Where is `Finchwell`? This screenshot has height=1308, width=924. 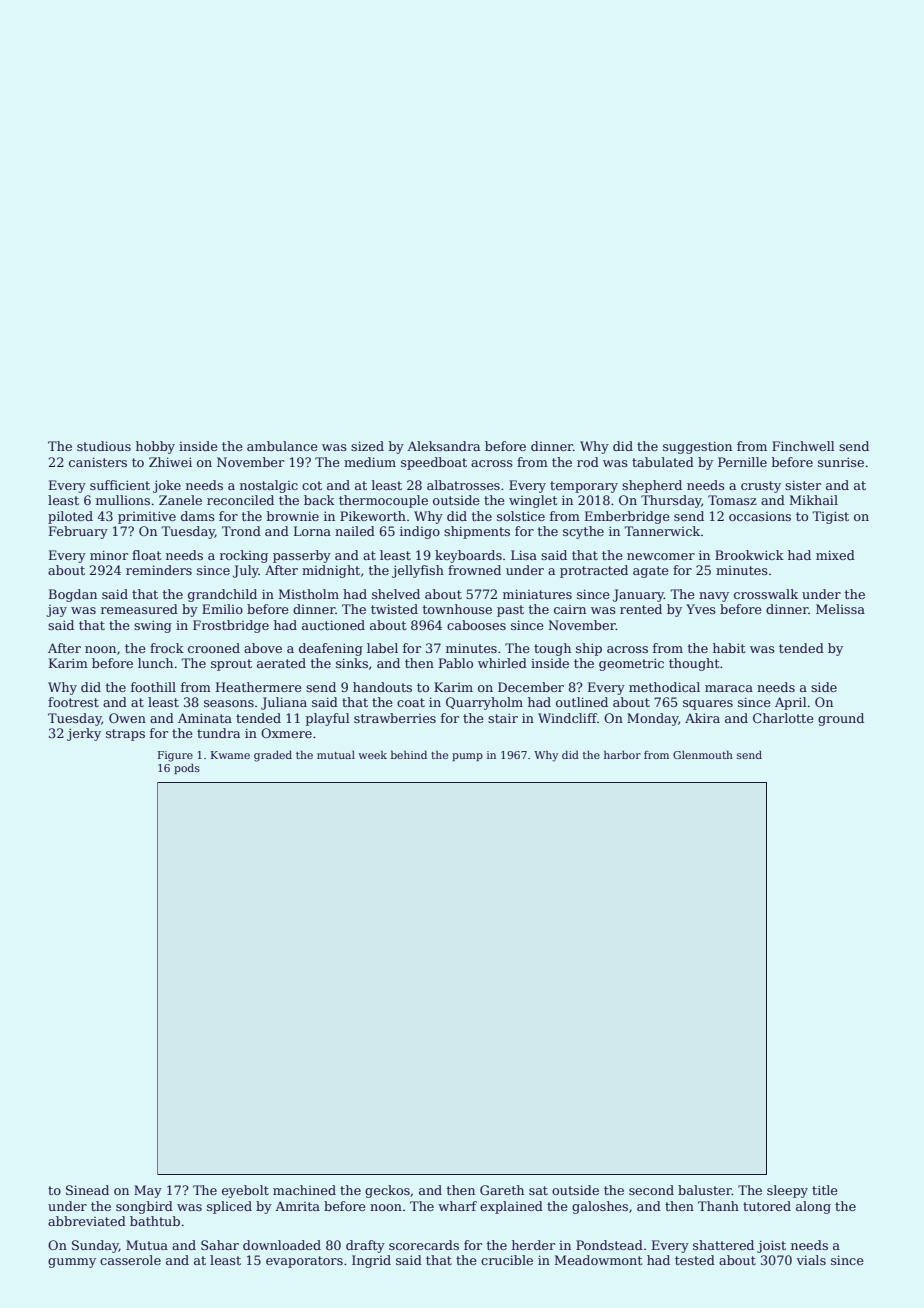
Finchwell is located at coordinates (803, 446).
